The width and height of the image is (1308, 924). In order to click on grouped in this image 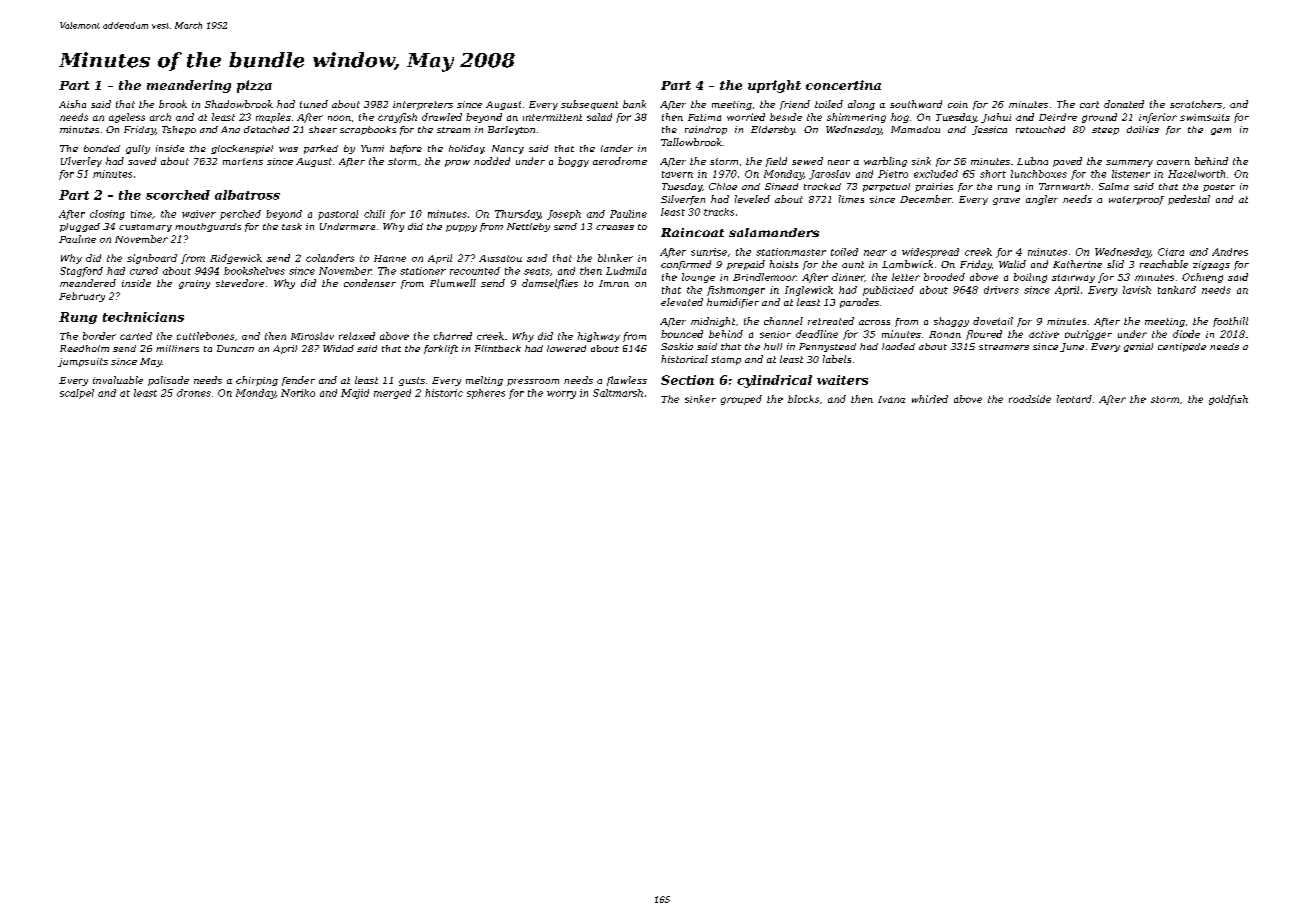, I will do `click(741, 400)`.
